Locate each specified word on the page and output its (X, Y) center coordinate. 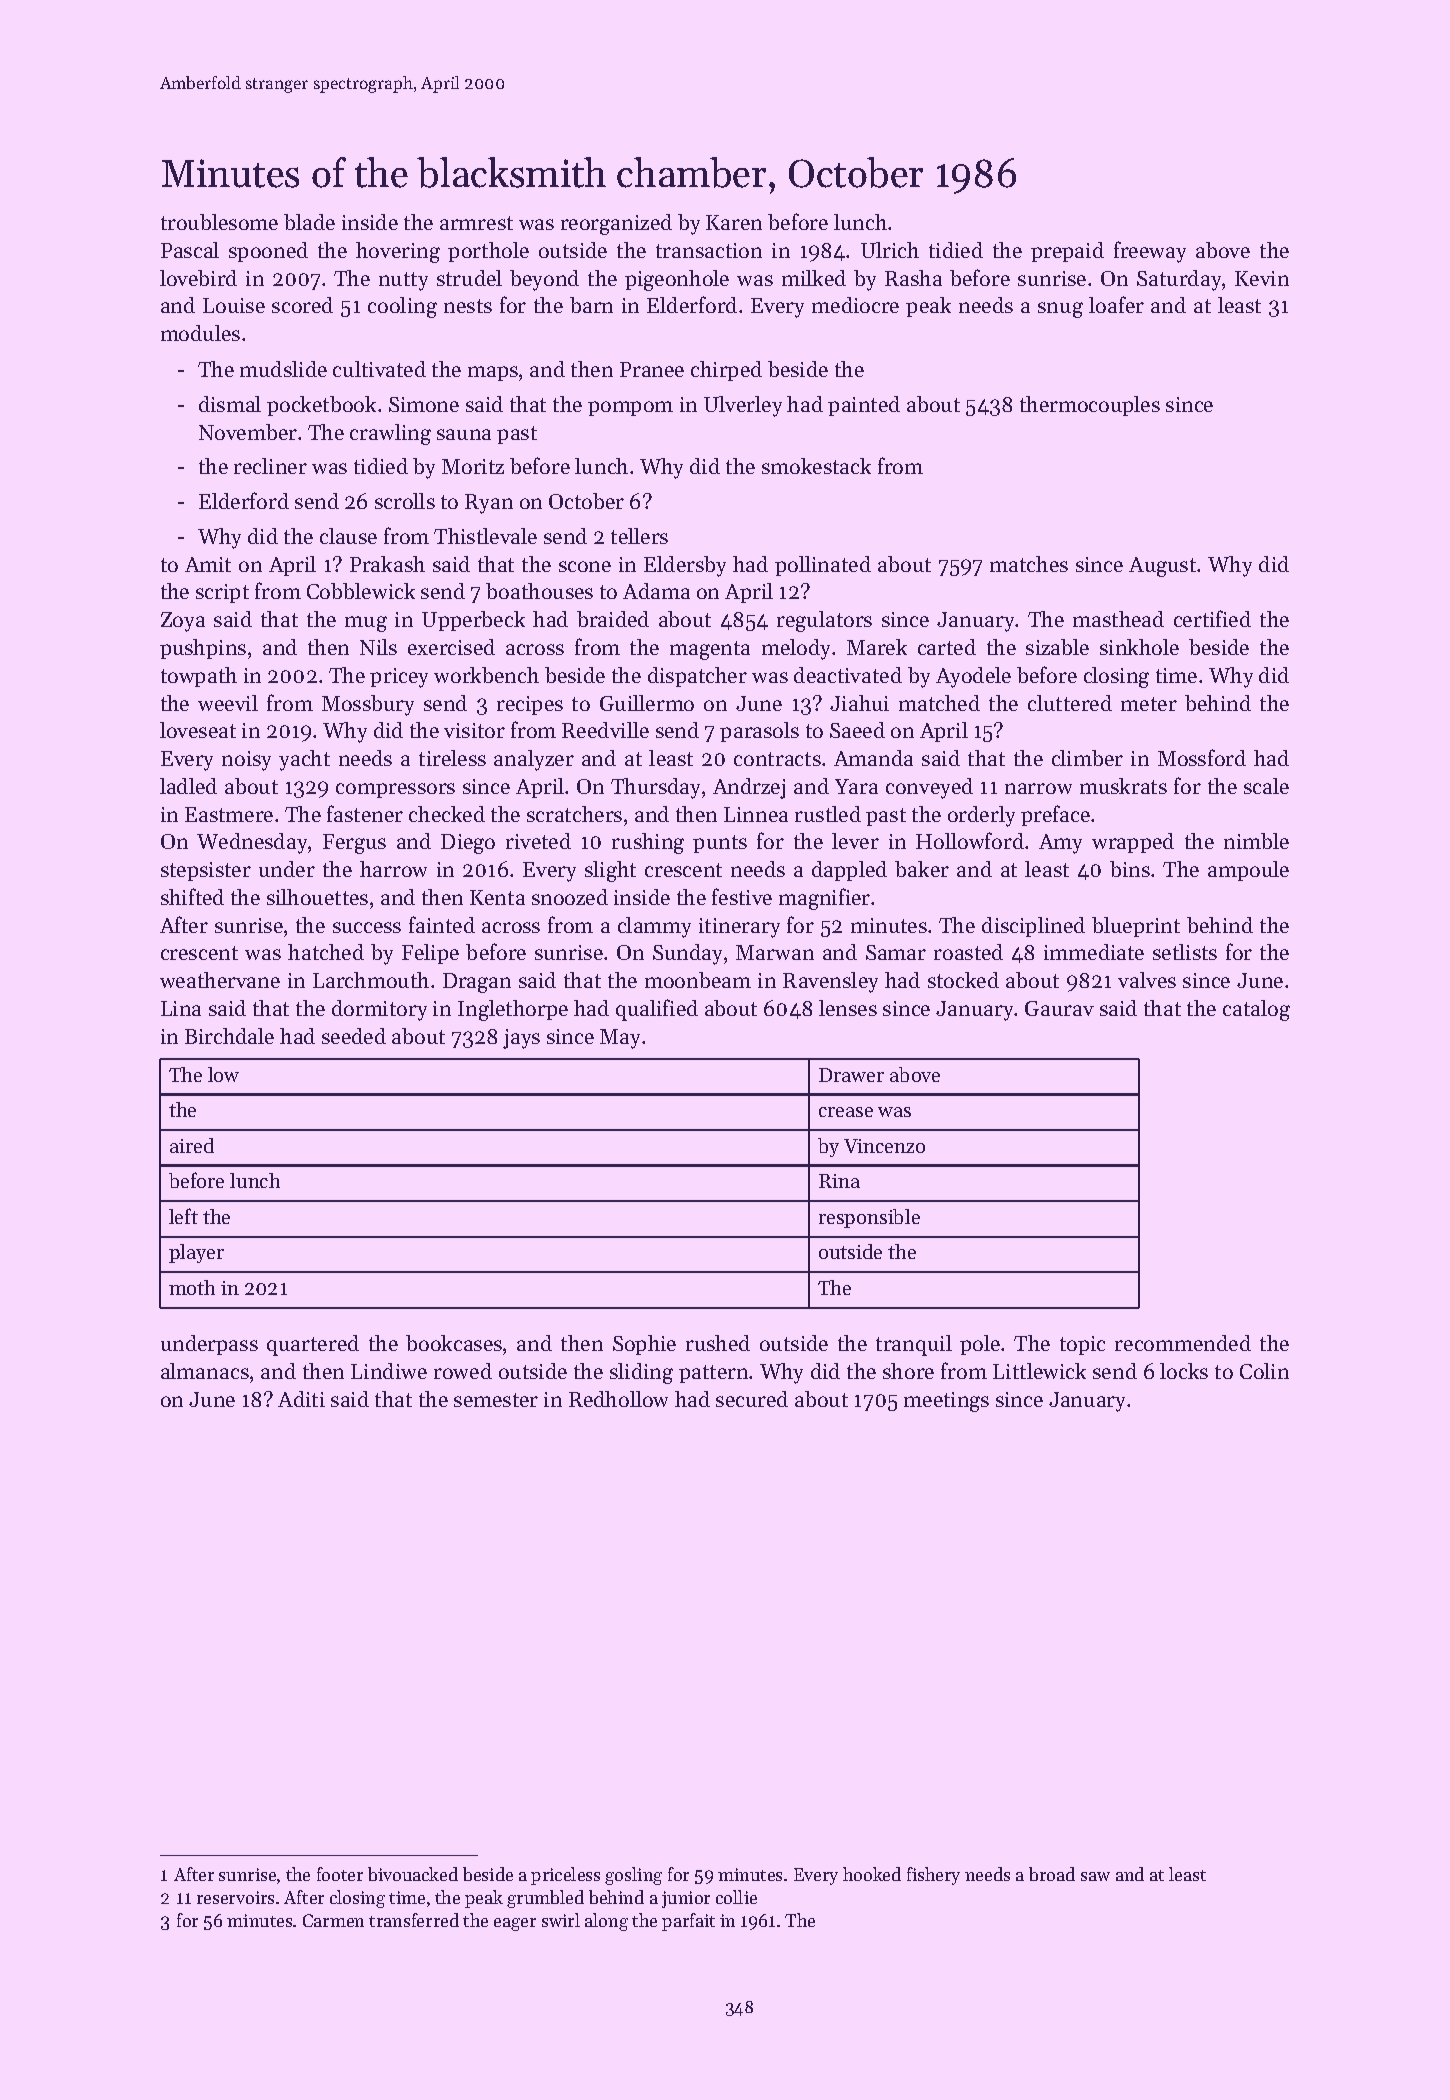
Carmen (333, 1920)
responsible (869, 1218)
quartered (313, 1345)
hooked (872, 1874)
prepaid (1067, 252)
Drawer (851, 1075)
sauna (464, 434)
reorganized (616, 224)
